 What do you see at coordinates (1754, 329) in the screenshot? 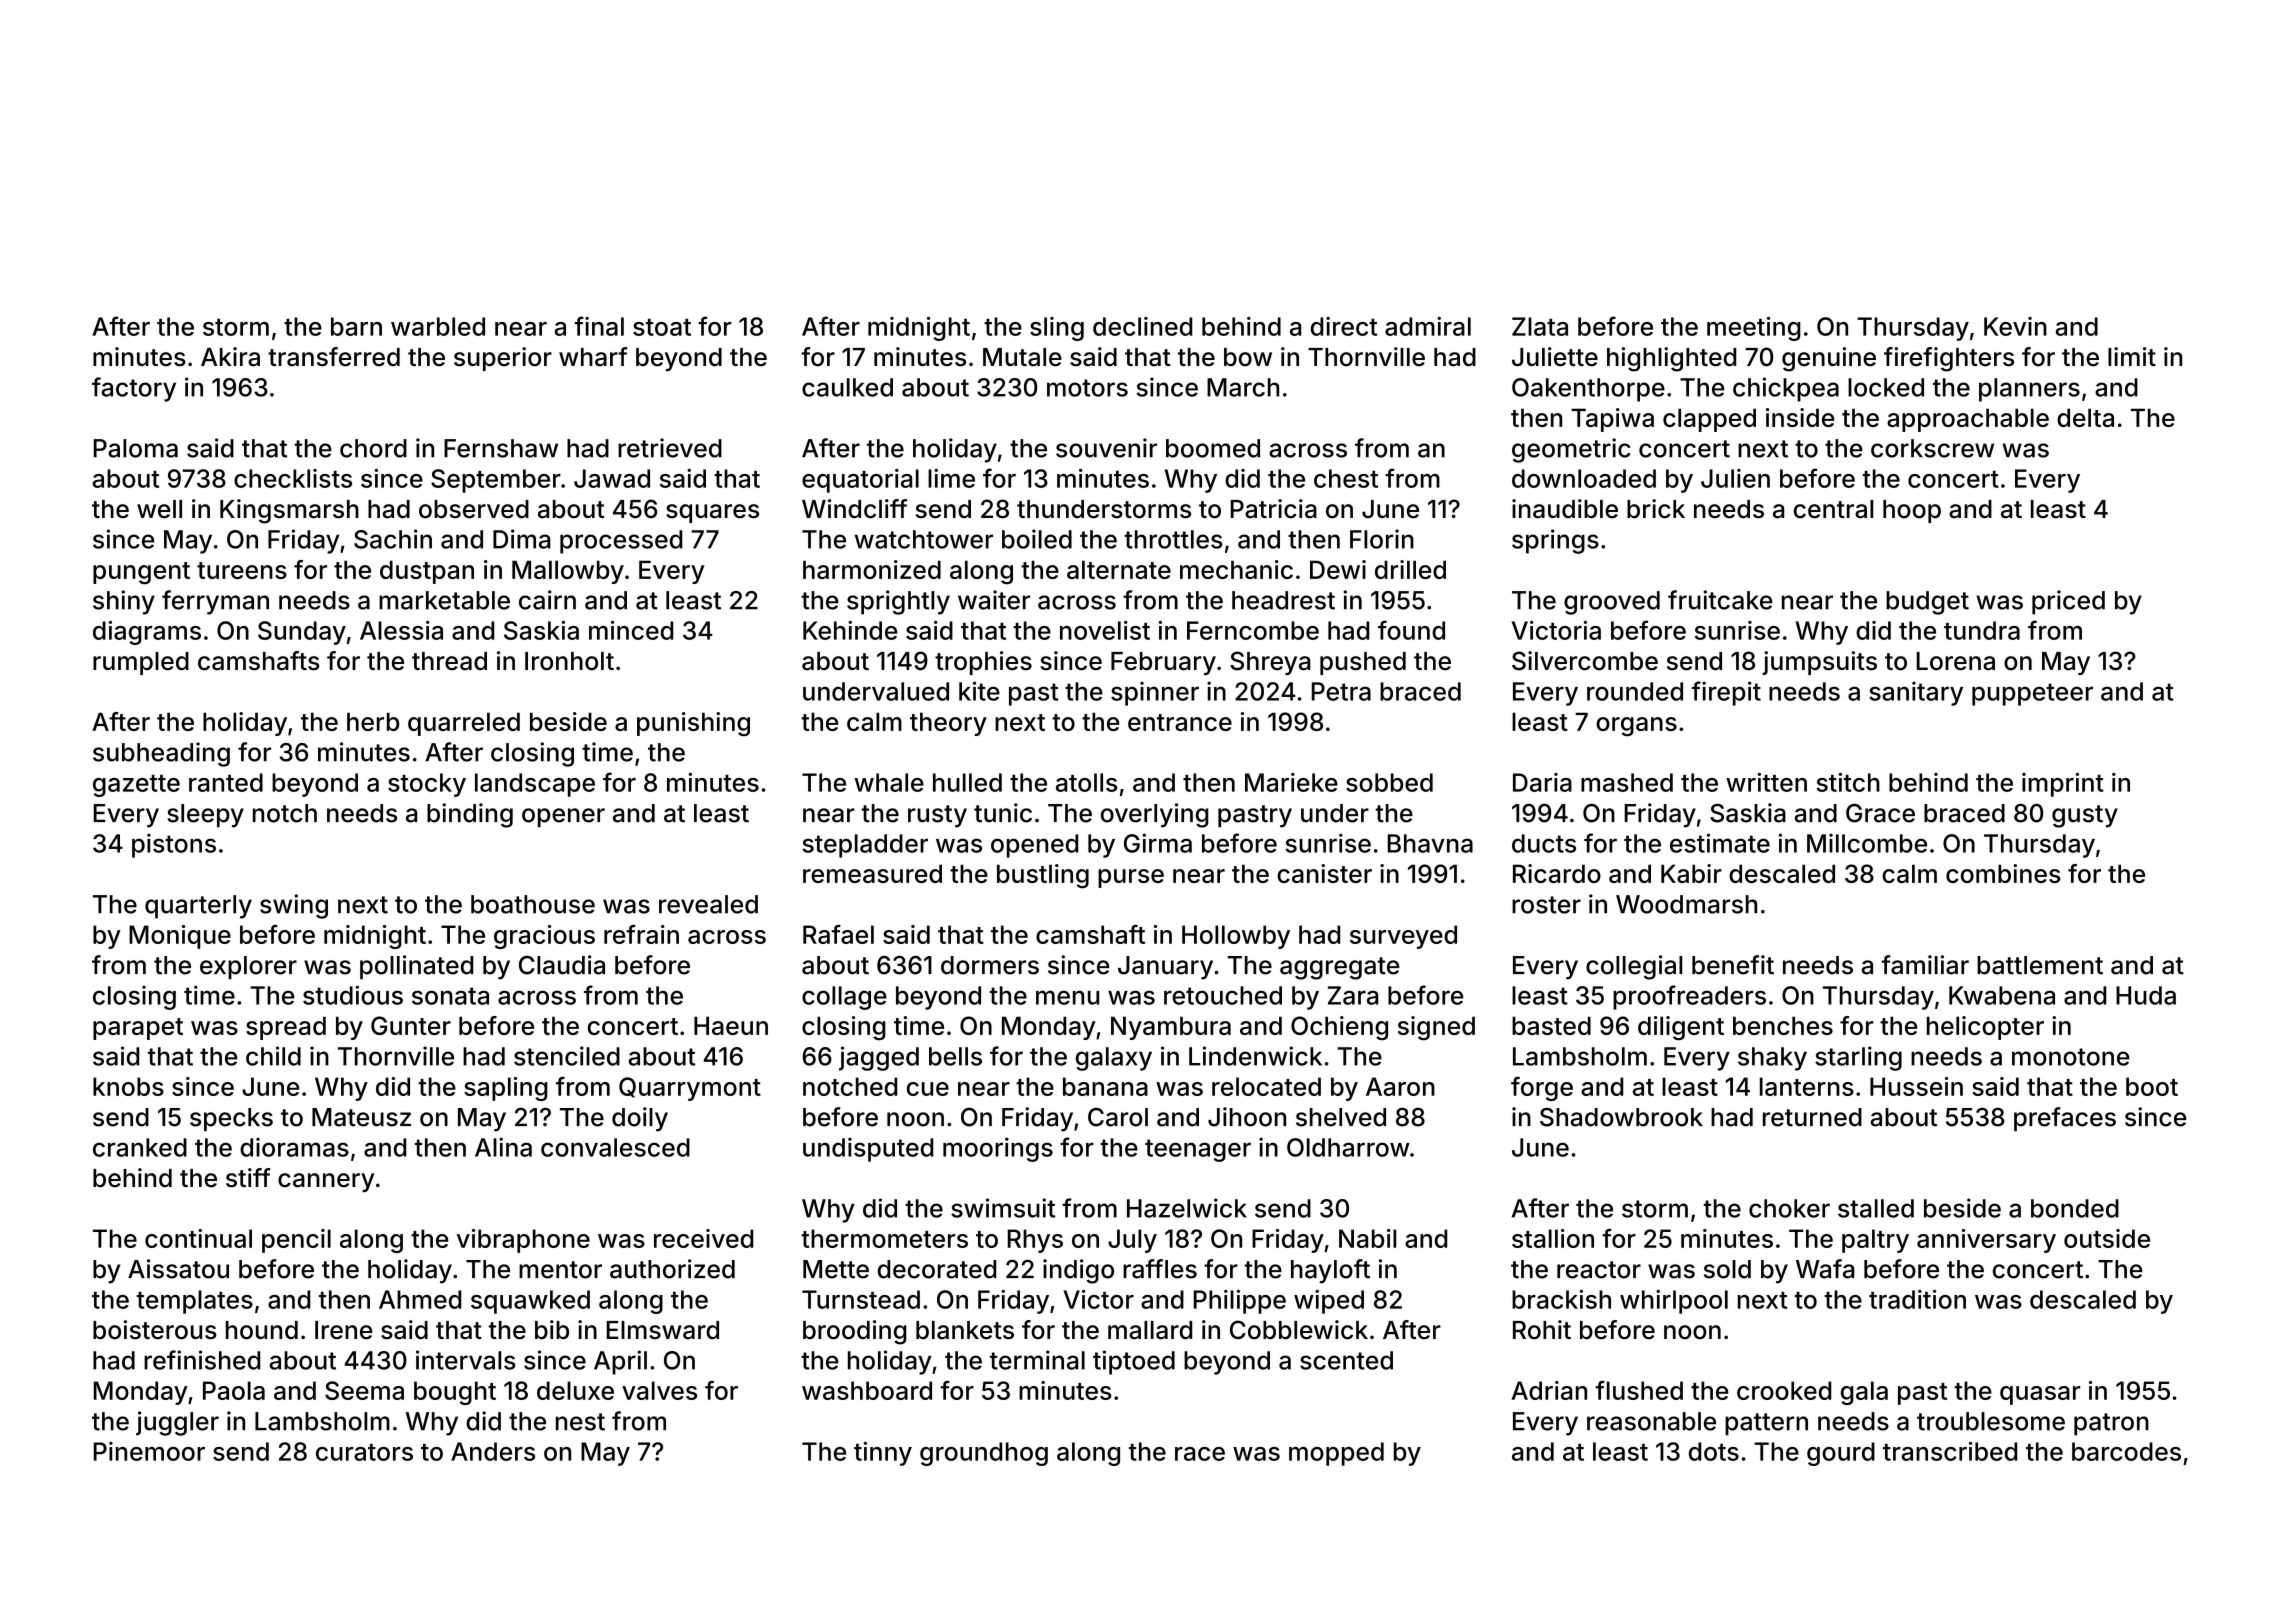
I see `meeting` at bounding box center [1754, 329].
